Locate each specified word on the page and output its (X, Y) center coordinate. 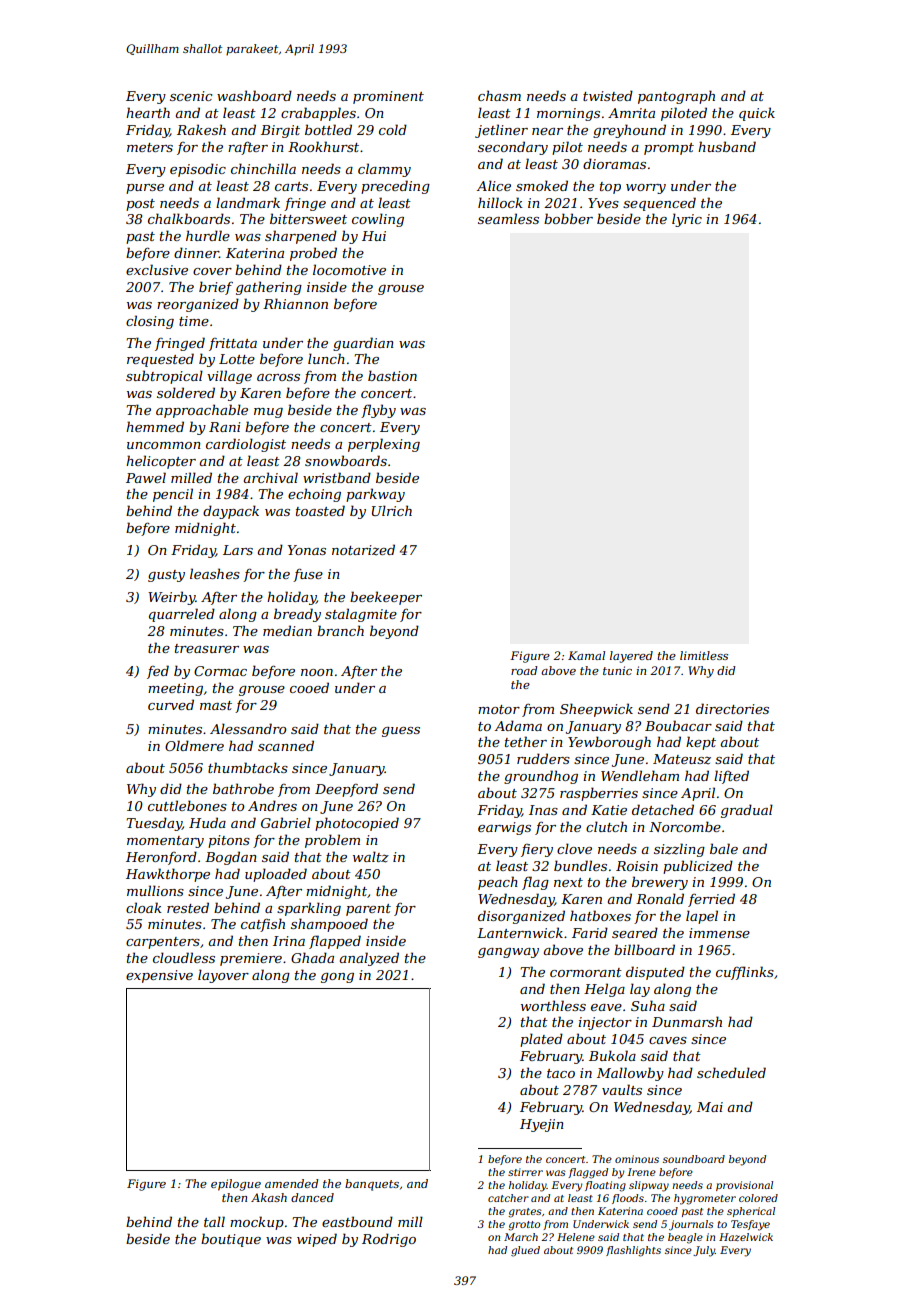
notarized (363, 550)
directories (732, 708)
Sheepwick (596, 710)
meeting (175, 689)
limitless (704, 655)
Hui (374, 236)
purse (145, 189)
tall (214, 1221)
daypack (231, 512)
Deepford (346, 790)
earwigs (504, 828)
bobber (568, 218)
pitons (229, 841)
